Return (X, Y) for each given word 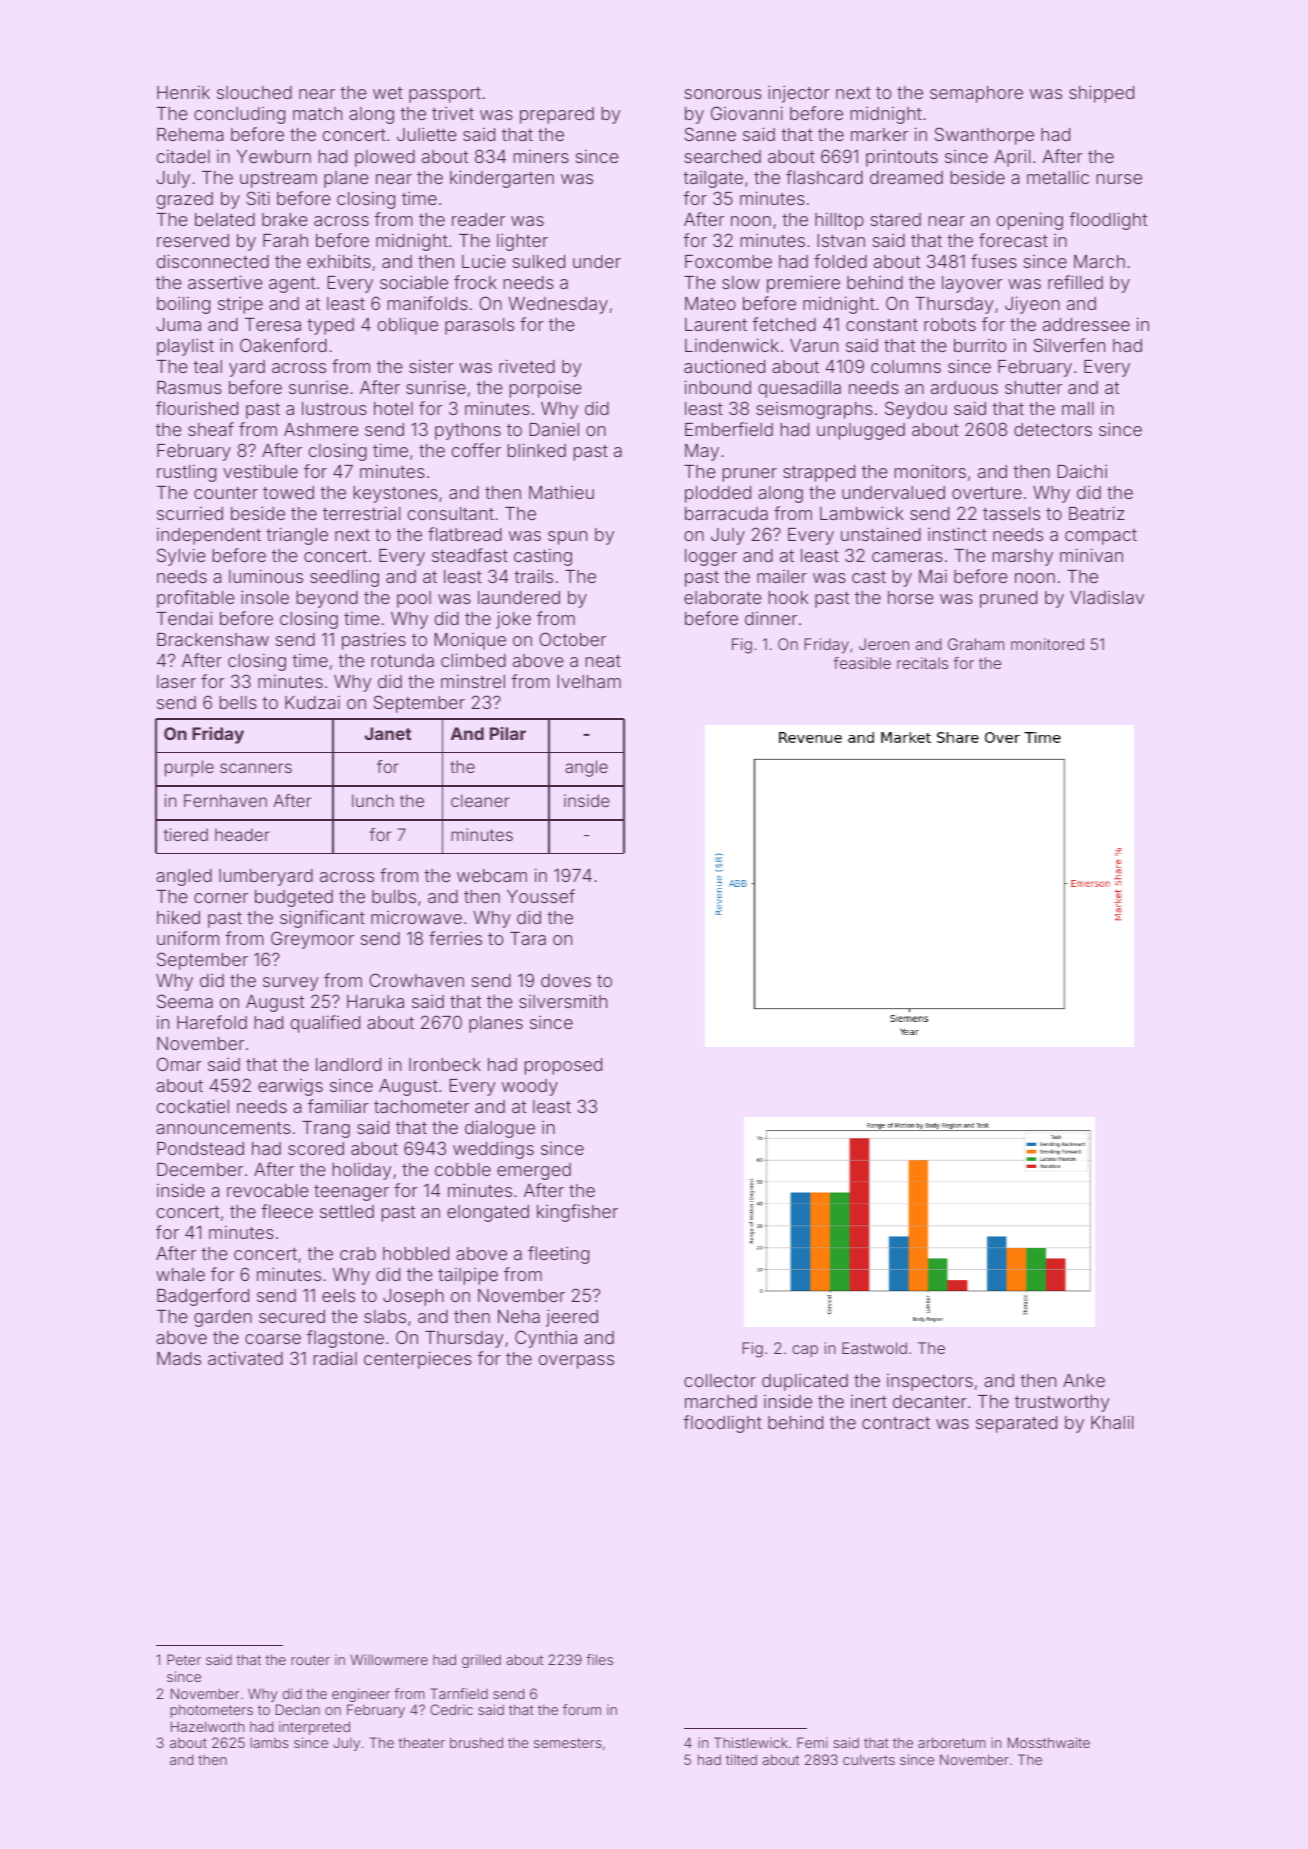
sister (431, 366)
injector (799, 94)
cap (805, 1351)
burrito (980, 345)
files (599, 1659)
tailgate (713, 179)
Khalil (1112, 1422)
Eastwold (874, 1348)
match (317, 113)
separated (1016, 1424)
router (310, 1660)
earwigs (290, 1087)
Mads (179, 1358)
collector (720, 1380)
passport (445, 95)
